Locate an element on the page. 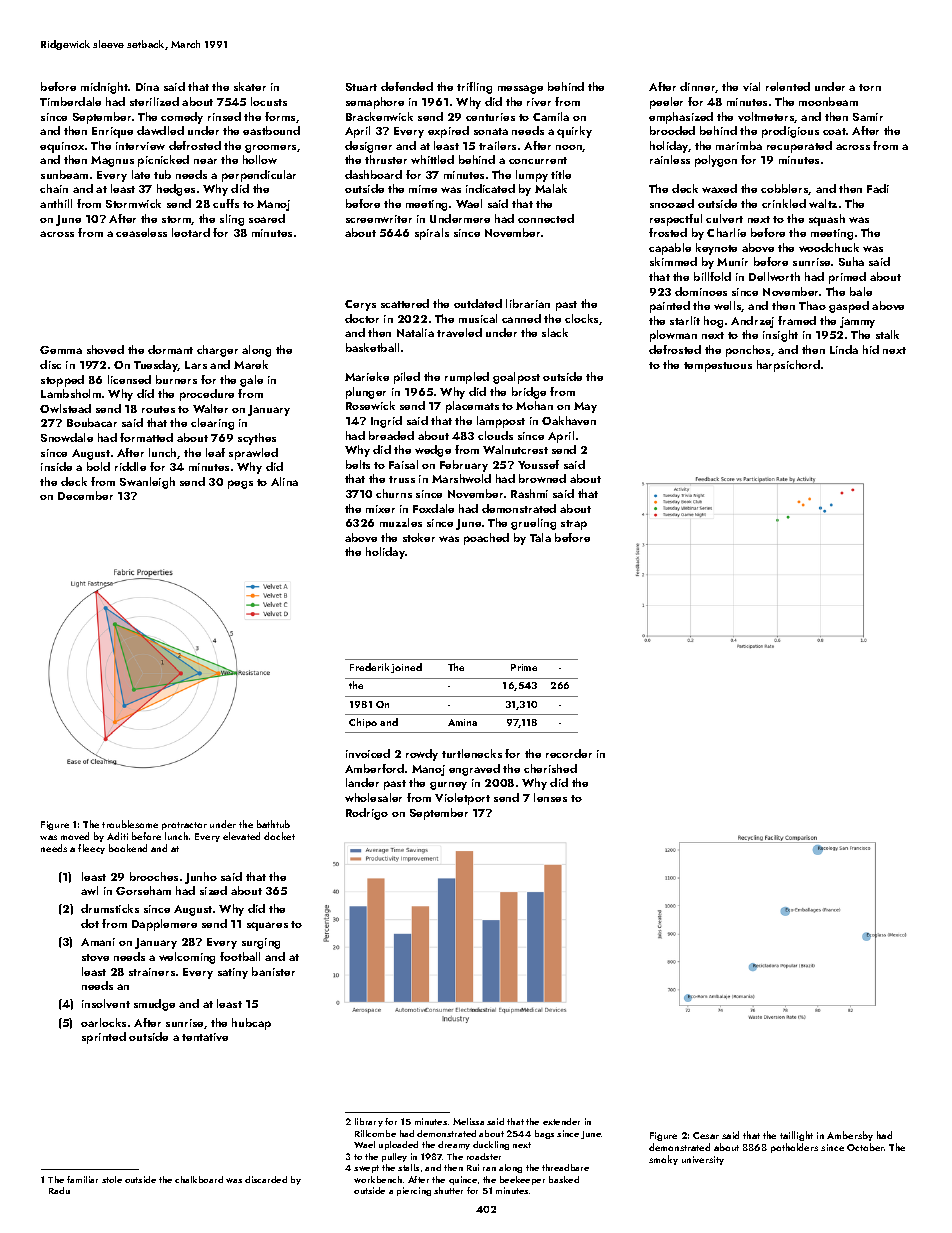  troublesome is located at coordinates (130, 824).
